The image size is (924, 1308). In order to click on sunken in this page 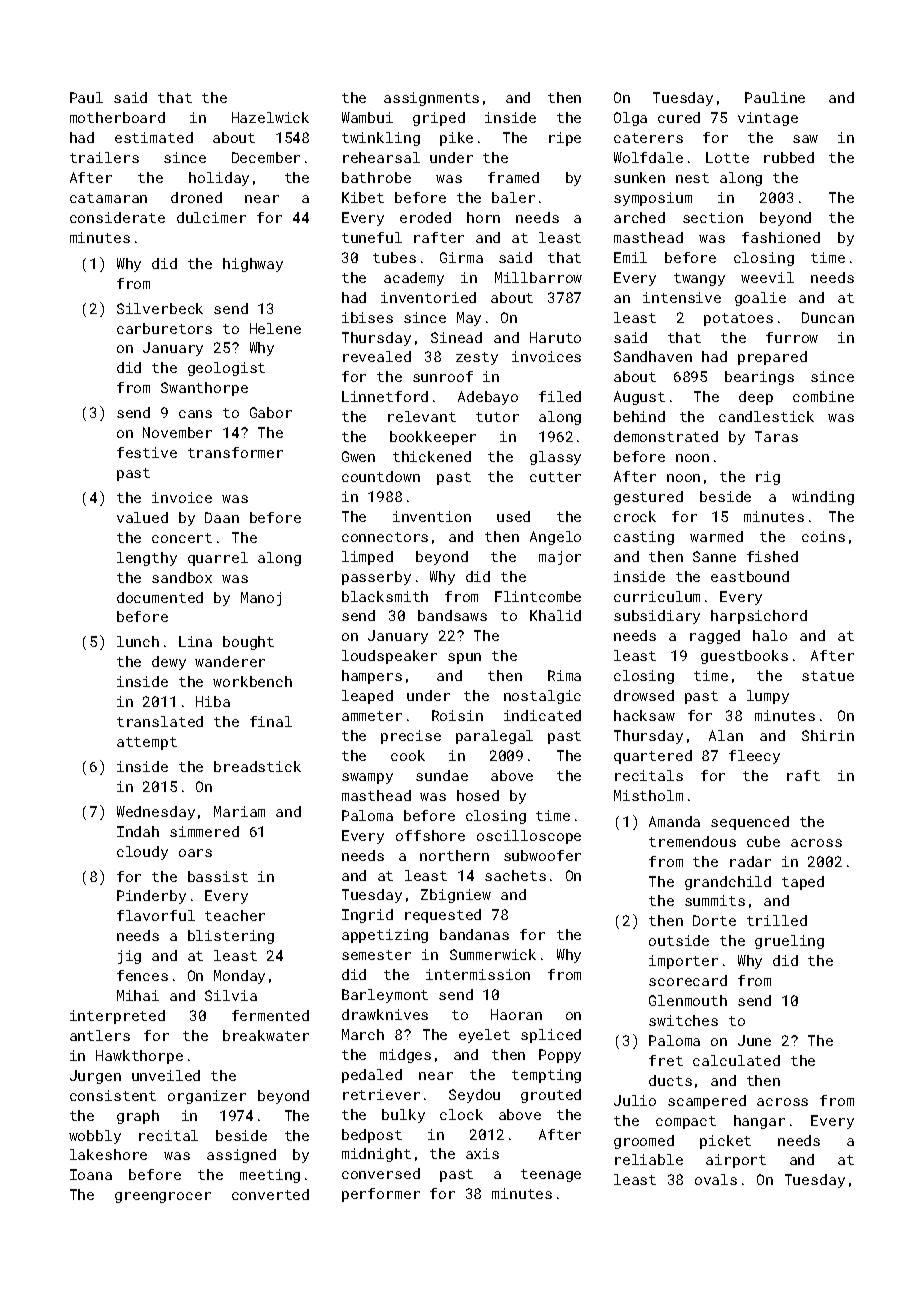, I will do `click(639, 177)`.
